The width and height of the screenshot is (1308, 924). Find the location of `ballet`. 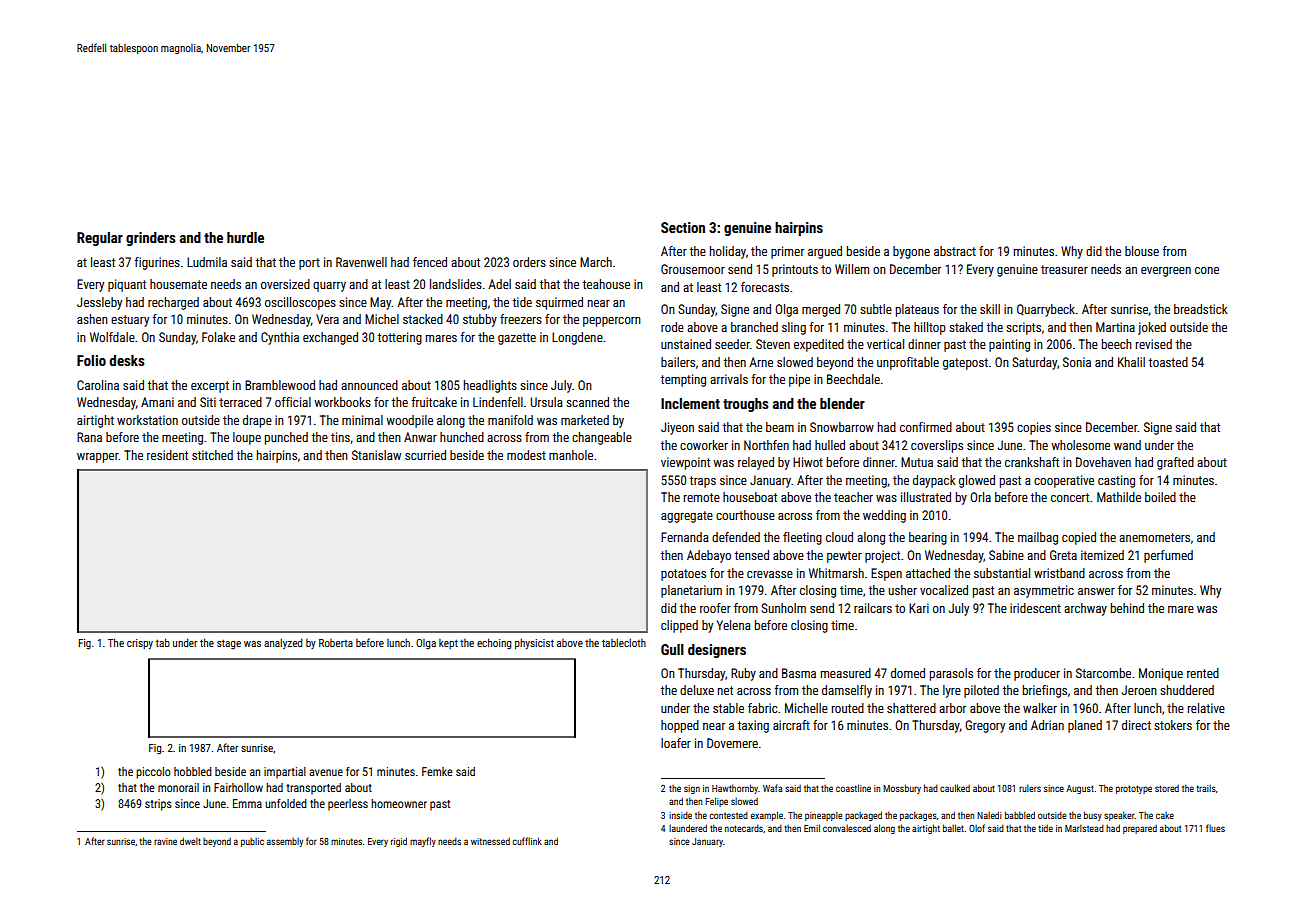

ballet is located at coordinates (953, 828).
